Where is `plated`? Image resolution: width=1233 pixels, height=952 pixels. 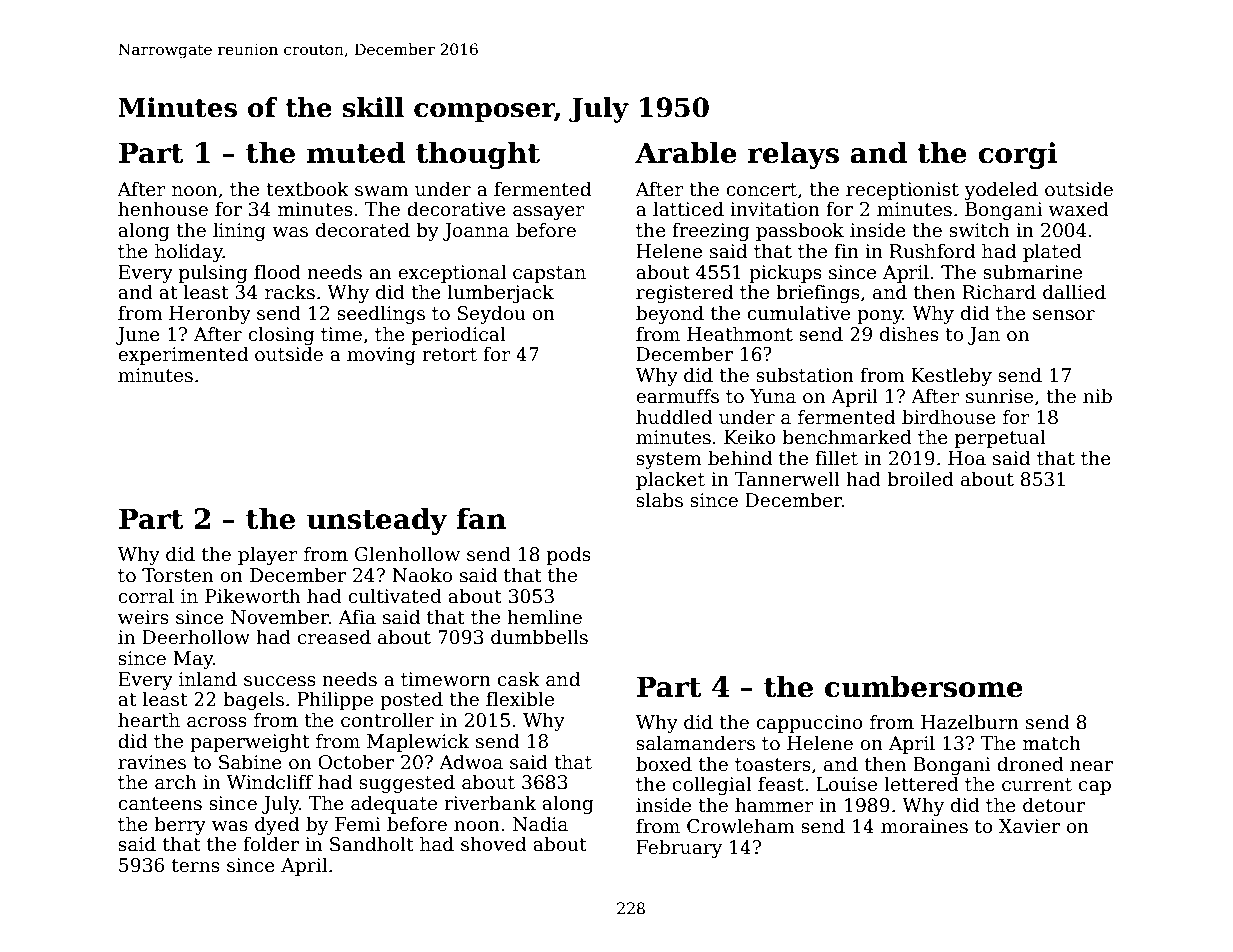 plated is located at coordinates (1052, 252).
